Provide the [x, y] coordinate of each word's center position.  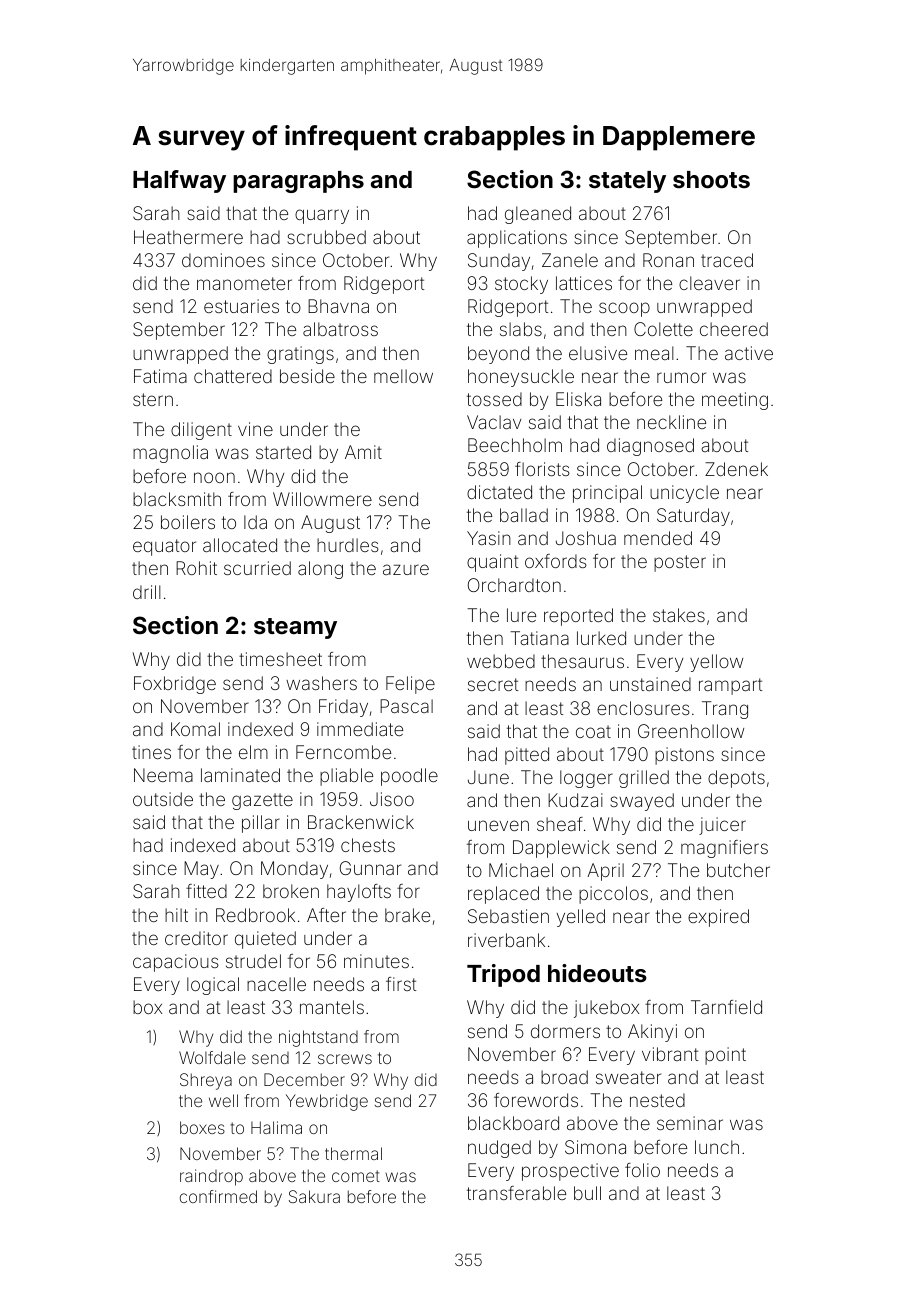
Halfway [179, 181]
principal [607, 494]
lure [521, 615]
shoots [711, 180]
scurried [257, 568]
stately [627, 182]
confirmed [218, 1196]
